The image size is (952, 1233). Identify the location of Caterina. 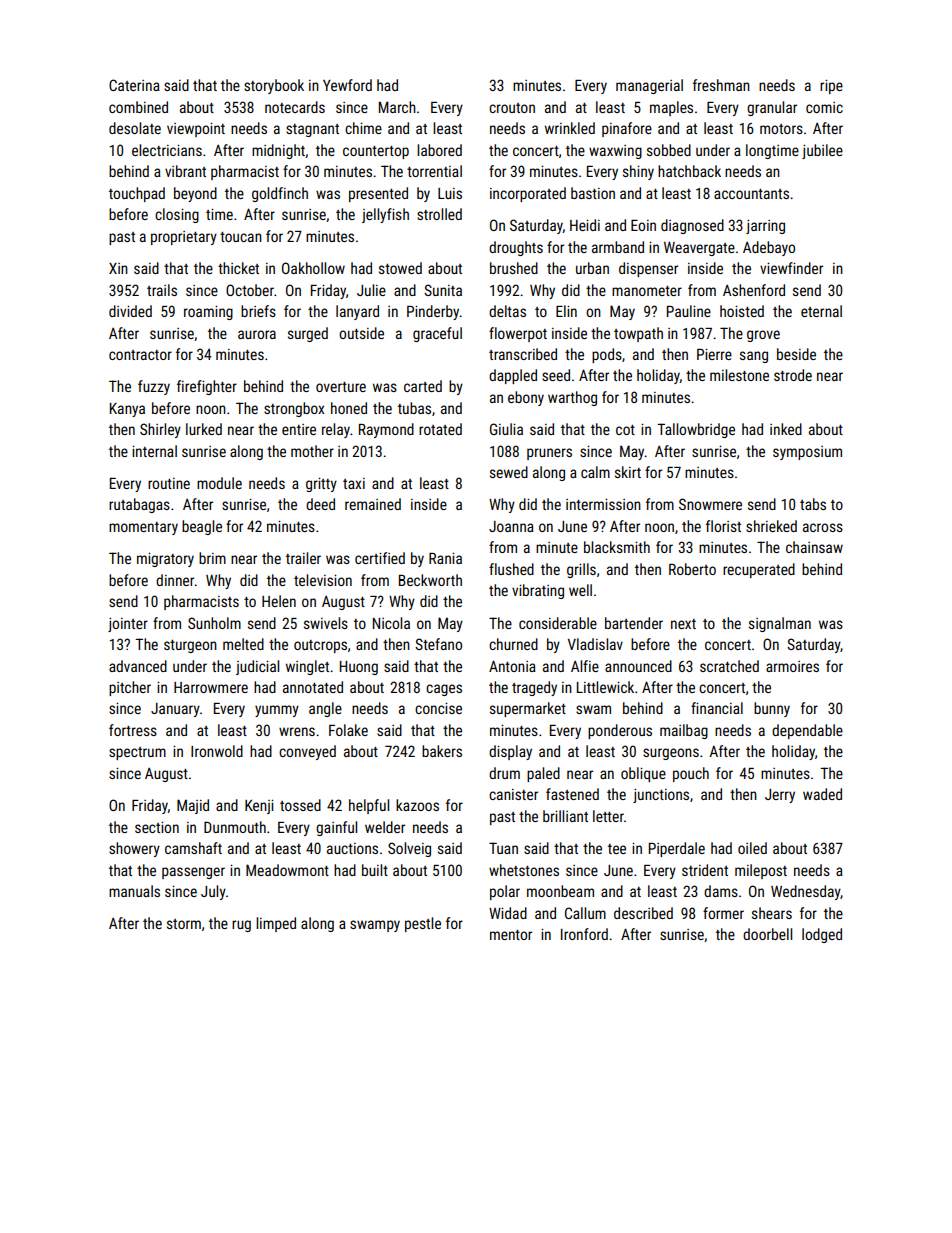
(134, 85).
